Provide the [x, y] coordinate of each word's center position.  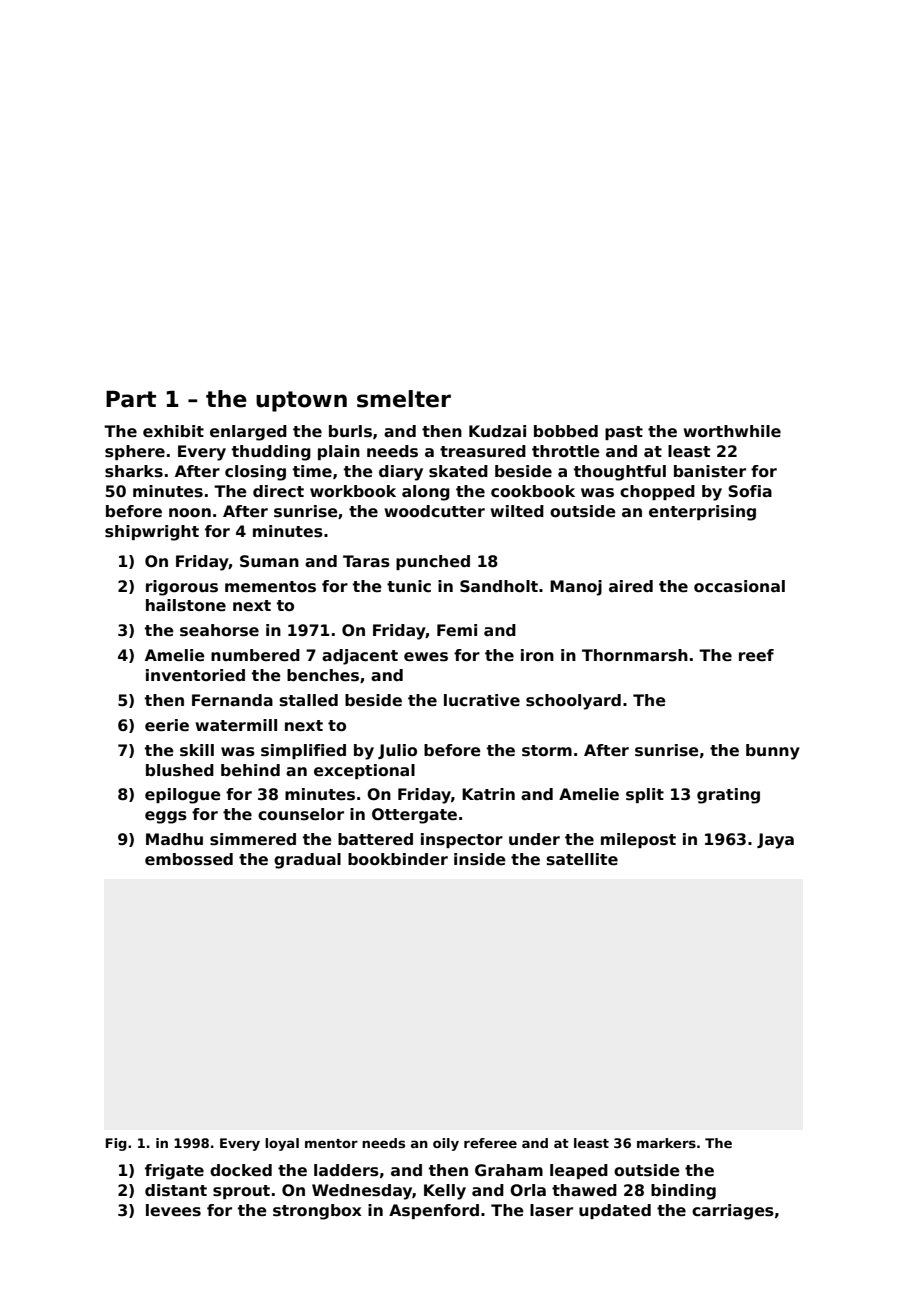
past [624, 433]
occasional [739, 586]
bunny [773, 752]
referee [490, 1143]
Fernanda [232, 700]
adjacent [360, 657]
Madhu [174, 839]
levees [173, 1210]
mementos [270, 587]
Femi [457, 630]
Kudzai [497, 431]
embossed [189, 859]
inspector [462, 840]
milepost [638, 840]
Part [131, 399]
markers [666, 1143]
